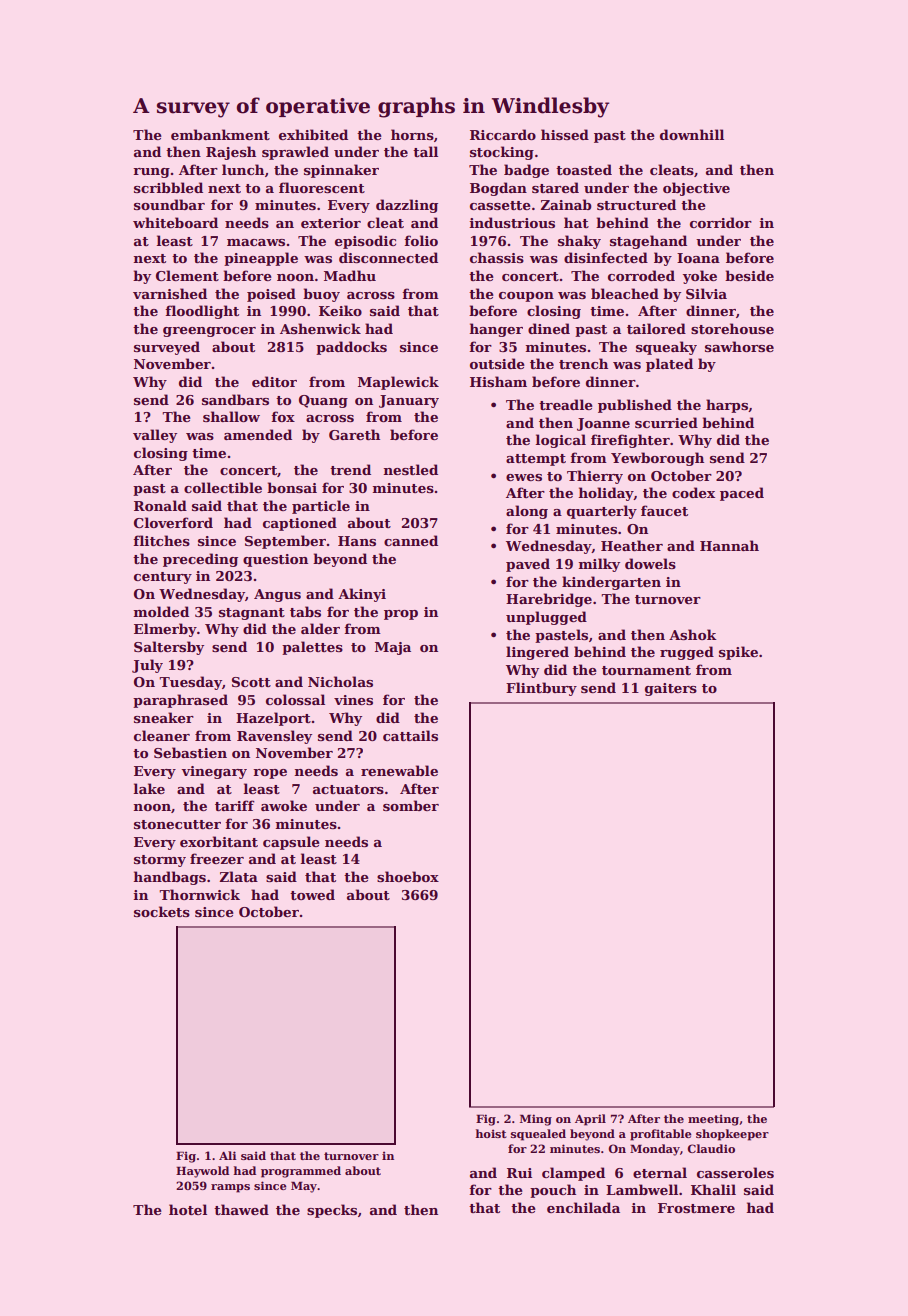 This page has height=1316, width=908. I want to click on thawed, so click(241, 1209).
